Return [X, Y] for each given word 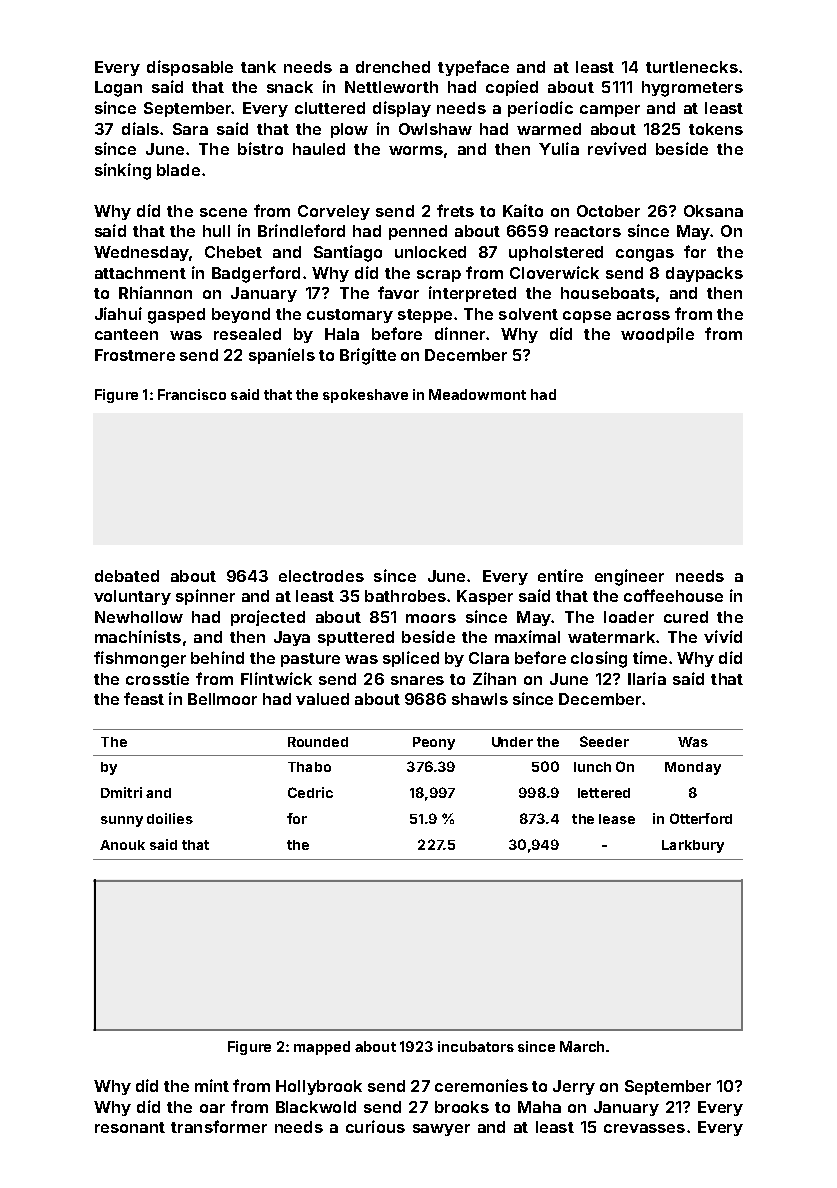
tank [258, 67]
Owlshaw [435, 129]
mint [212, 1085]
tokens [716, 129]
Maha [539, 1107]
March [582, 1046]
